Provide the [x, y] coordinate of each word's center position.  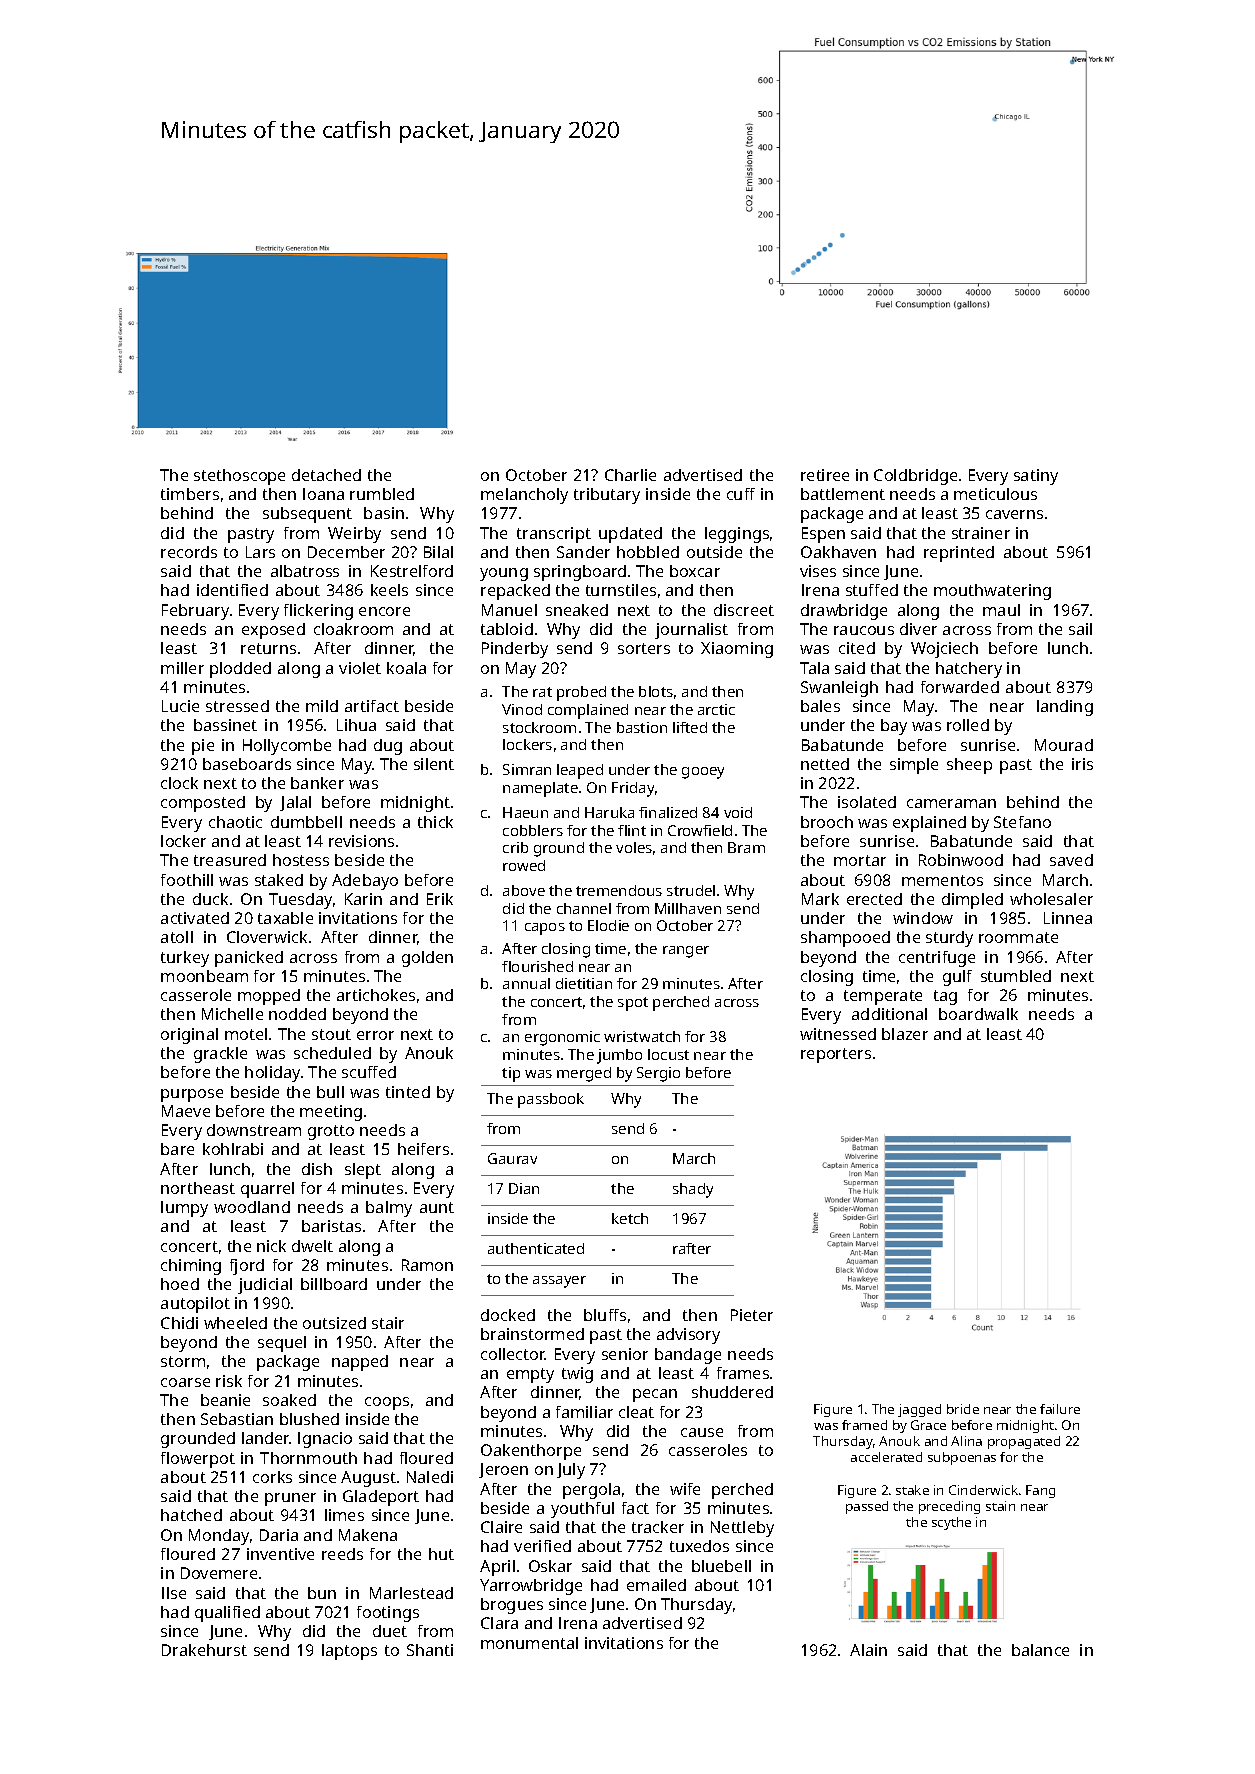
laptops [349, 1652]
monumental [529, 1643]
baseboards [247, 764]
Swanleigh [839, 689]
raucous [864, 630]
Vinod [522, 709]
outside [714, 552]
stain [1000, 1506]
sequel [282, 1344]
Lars [260, 552]
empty [530, 1375]
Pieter [752, 1315]
